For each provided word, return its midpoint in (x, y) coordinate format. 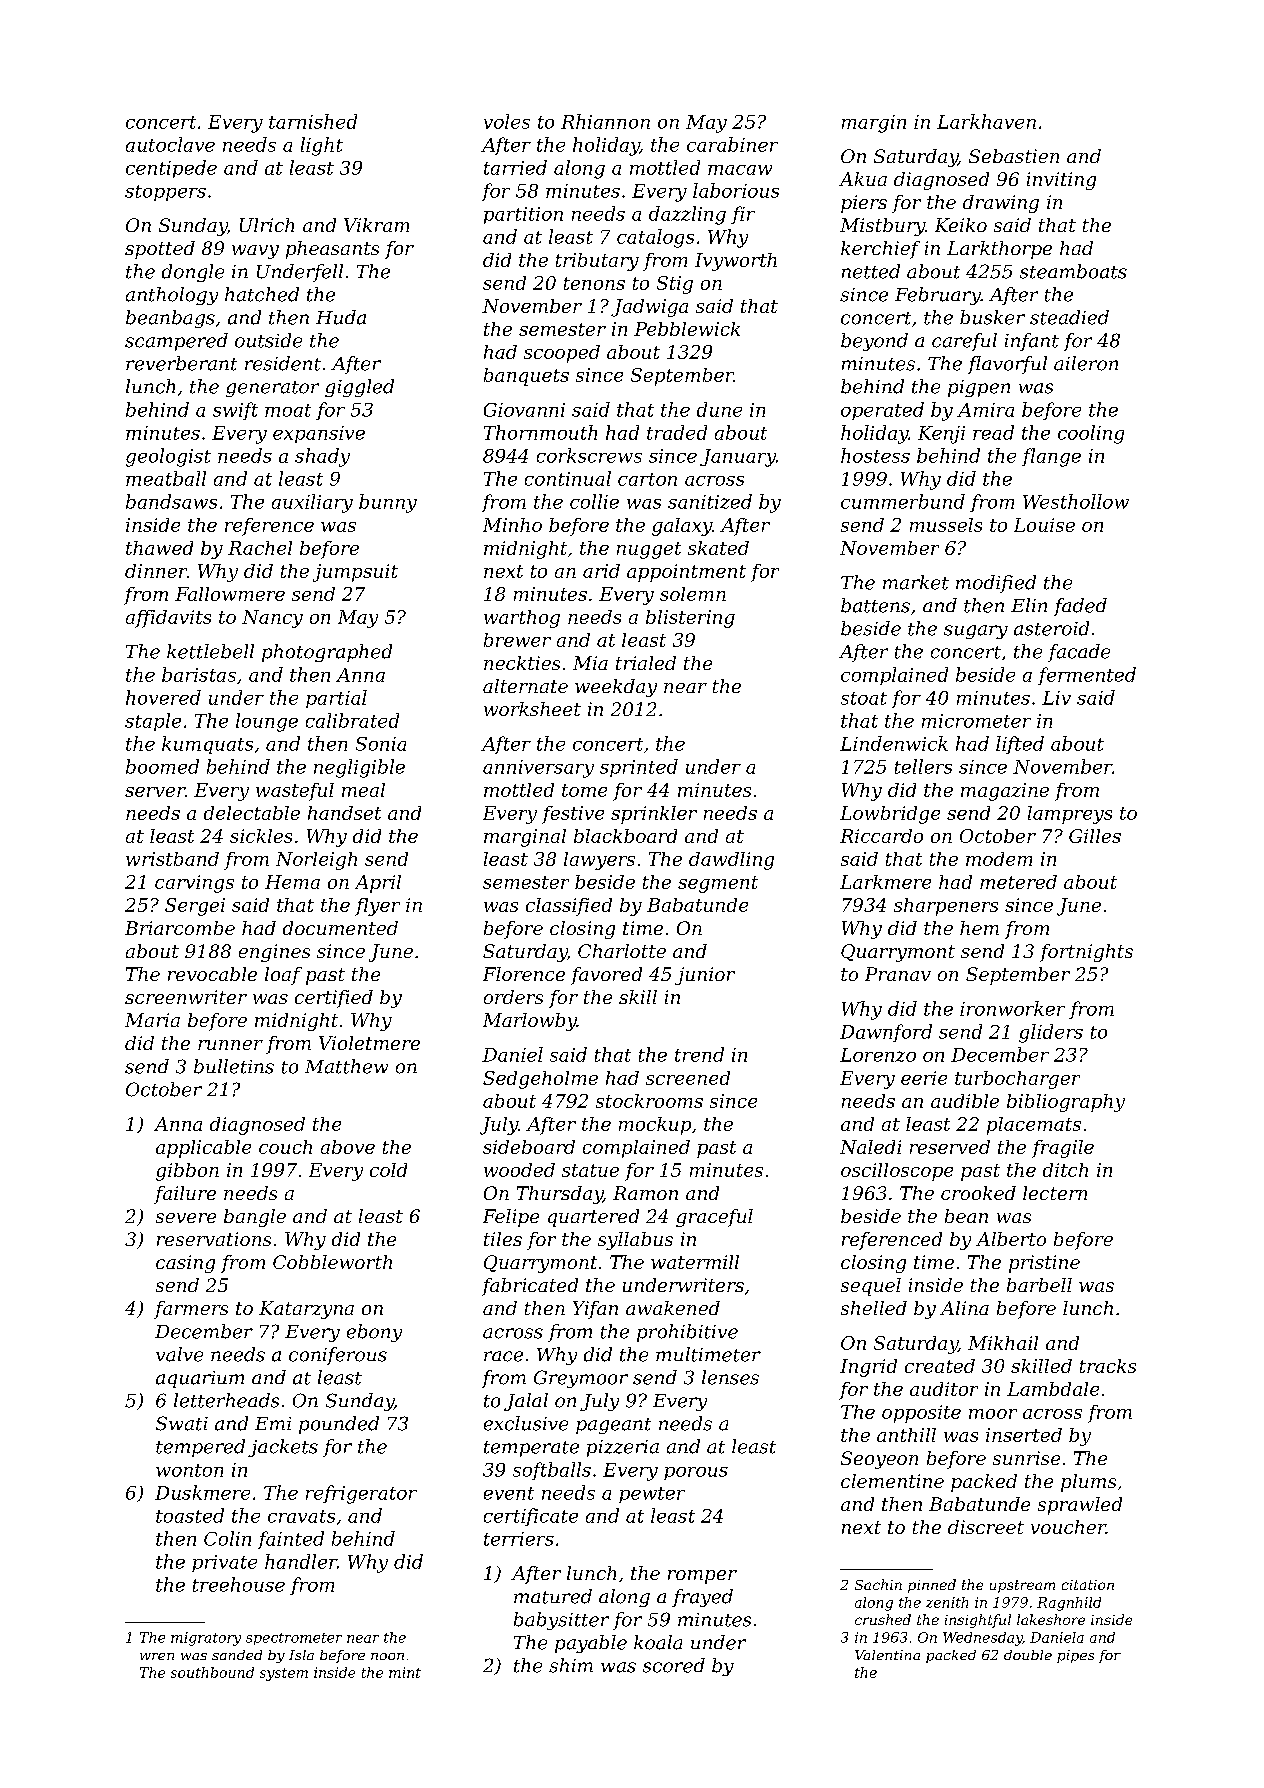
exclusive (526, 1423)
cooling (1091, 434)
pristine (1044, 1264)
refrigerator (361, 1494)
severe (186, 1218)
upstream (1022, 1586)
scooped (562, 354)
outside (268, 340)
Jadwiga (649, 308)
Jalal (526, 1402)
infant (1032, 342)
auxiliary (312, 503)
